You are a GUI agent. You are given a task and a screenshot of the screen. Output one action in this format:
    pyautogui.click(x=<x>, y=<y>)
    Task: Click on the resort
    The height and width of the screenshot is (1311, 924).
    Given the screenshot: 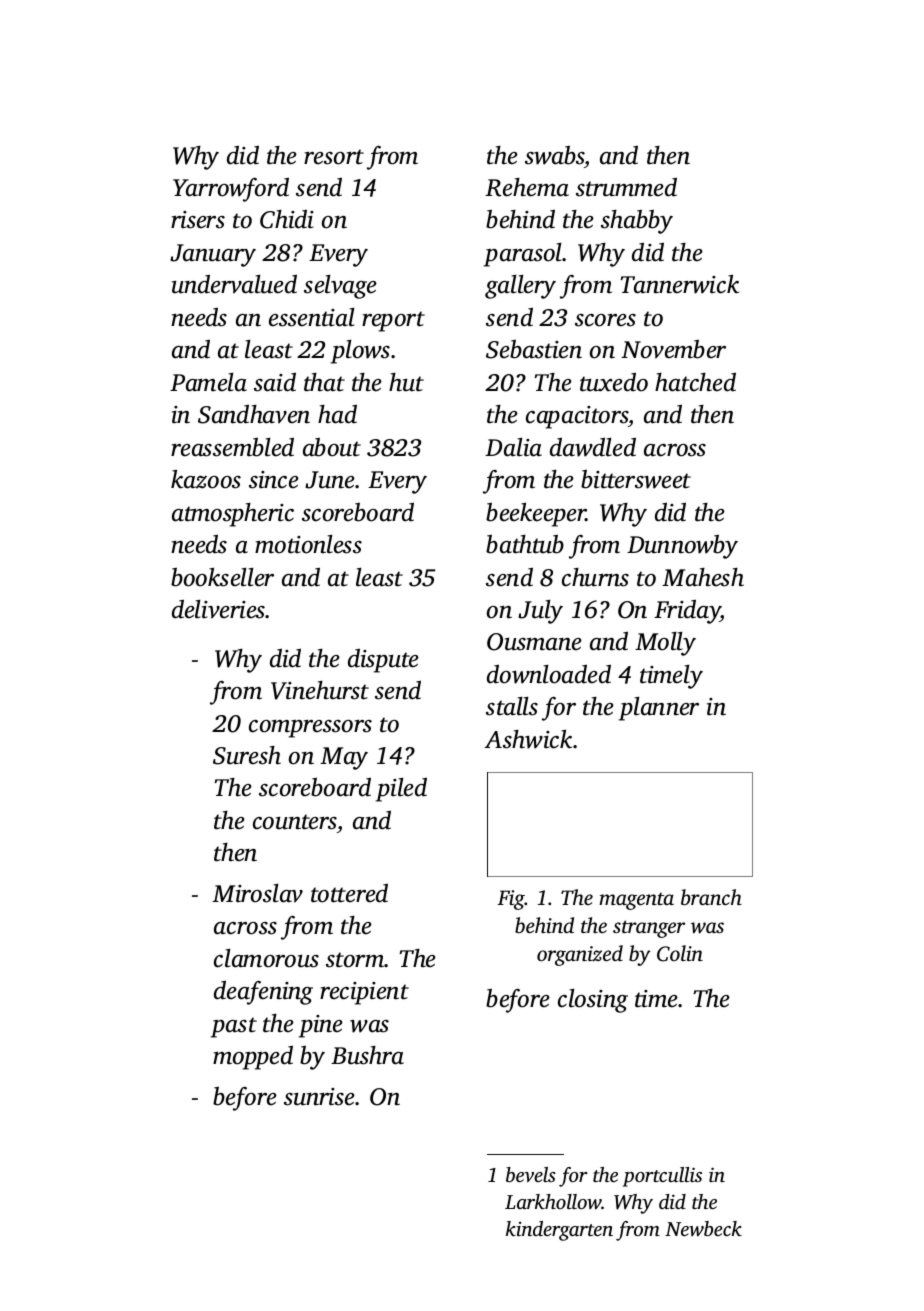 What is the action you would take?
    pyautogui.click(x=334, y=157)
